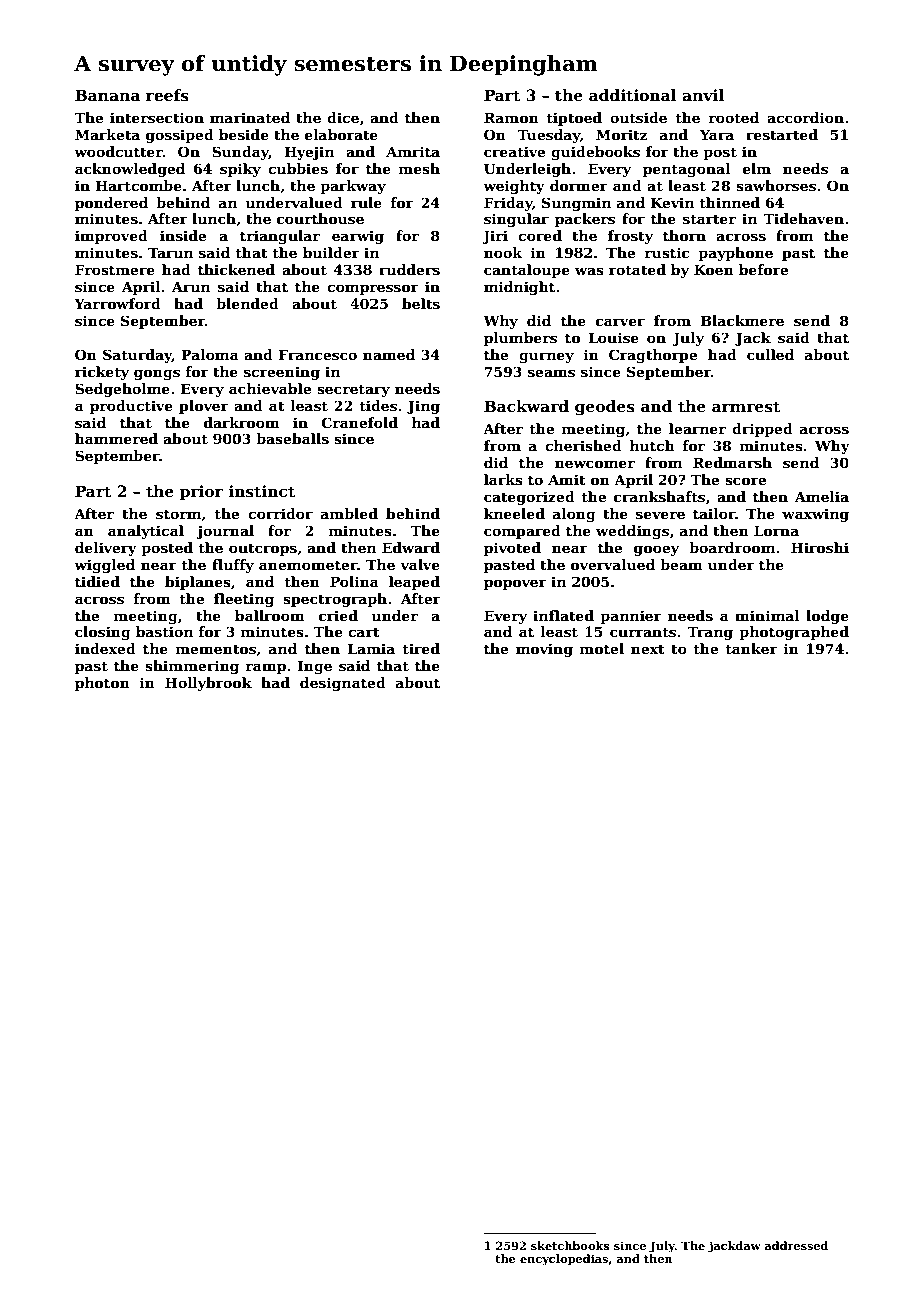  What do you see at coordinates (796, 1245) in the image?
I see `addressed` at bounding box center [796, 1245].
